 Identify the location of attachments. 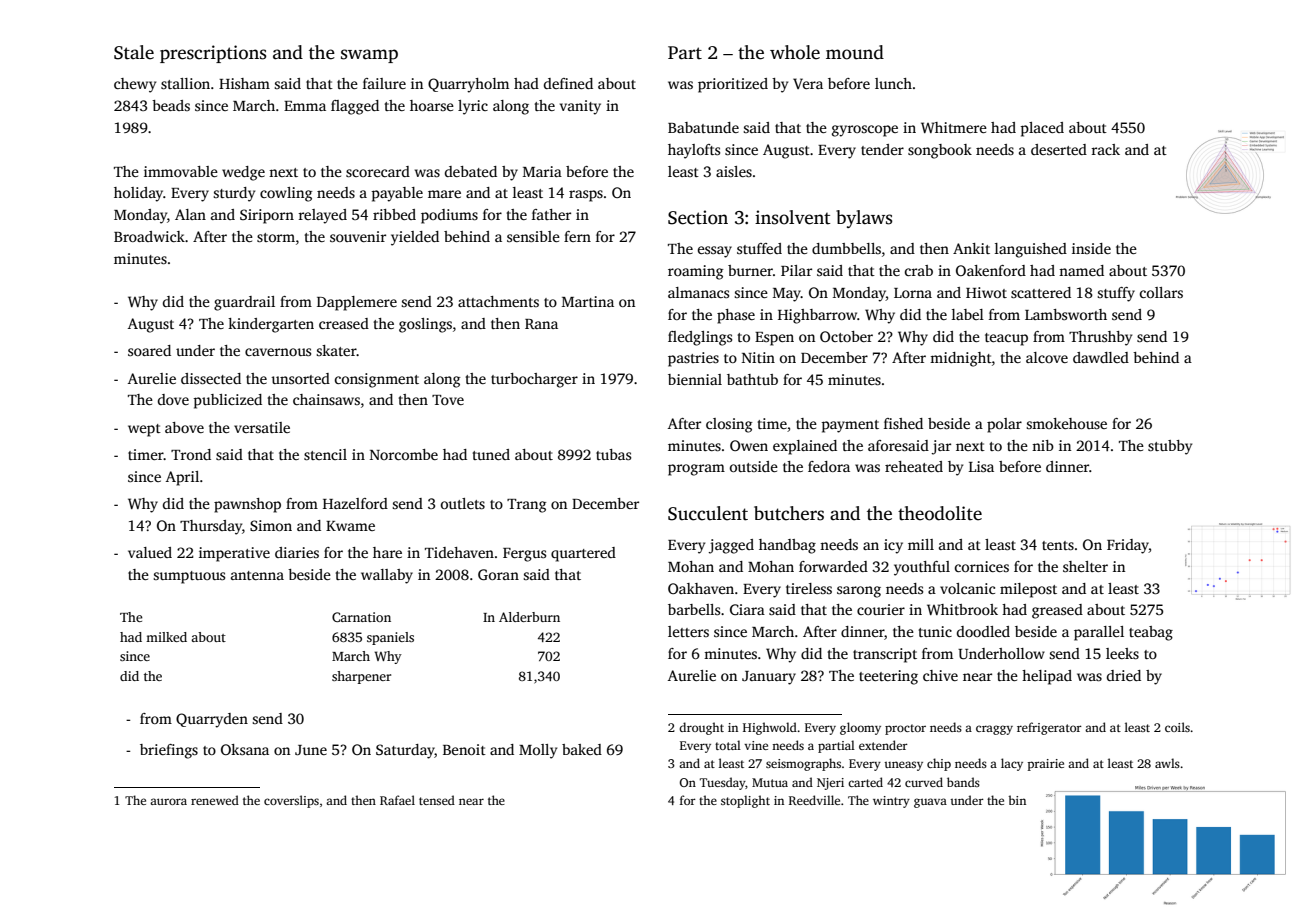
(498, 301).
